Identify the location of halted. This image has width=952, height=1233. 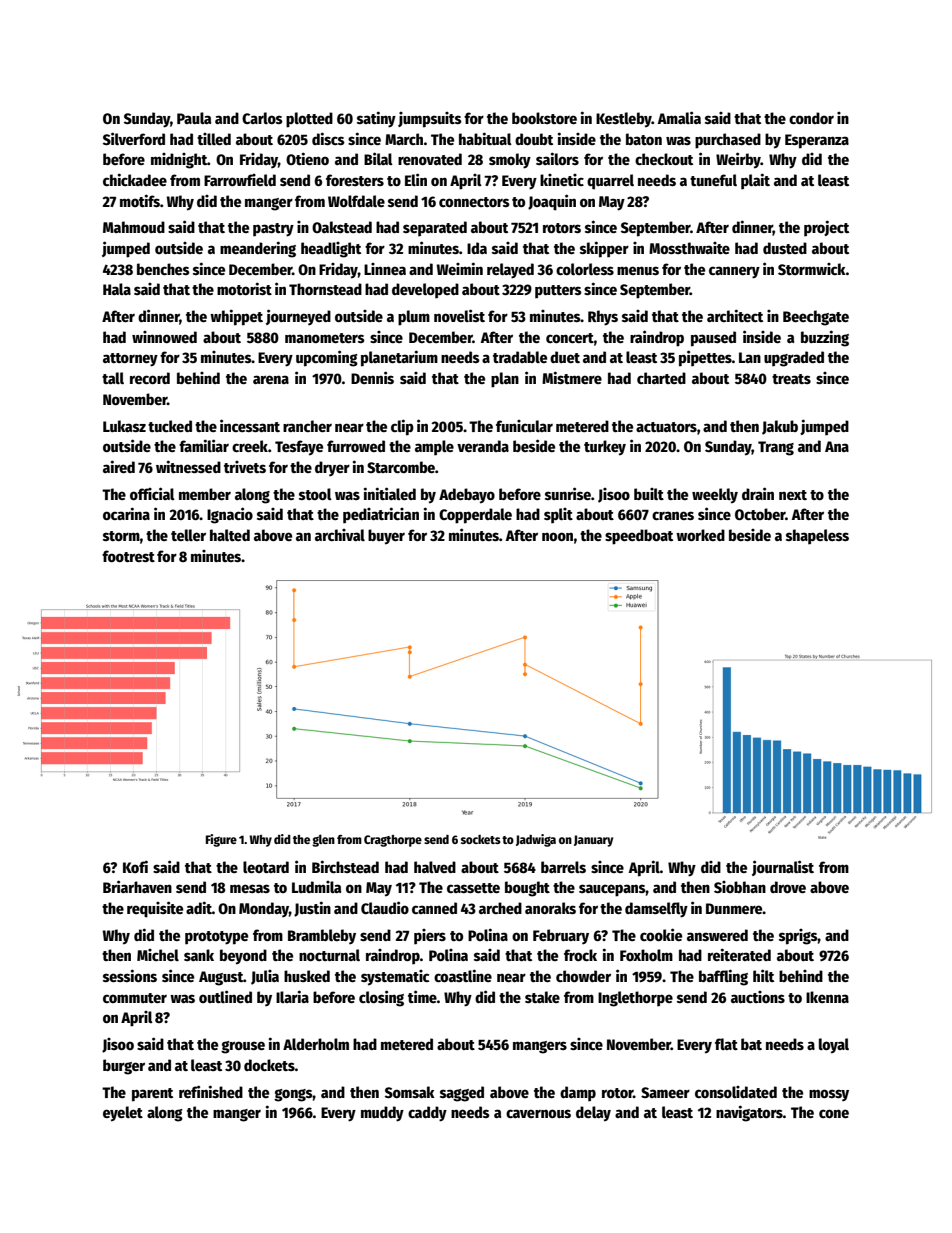
(230, 535).
